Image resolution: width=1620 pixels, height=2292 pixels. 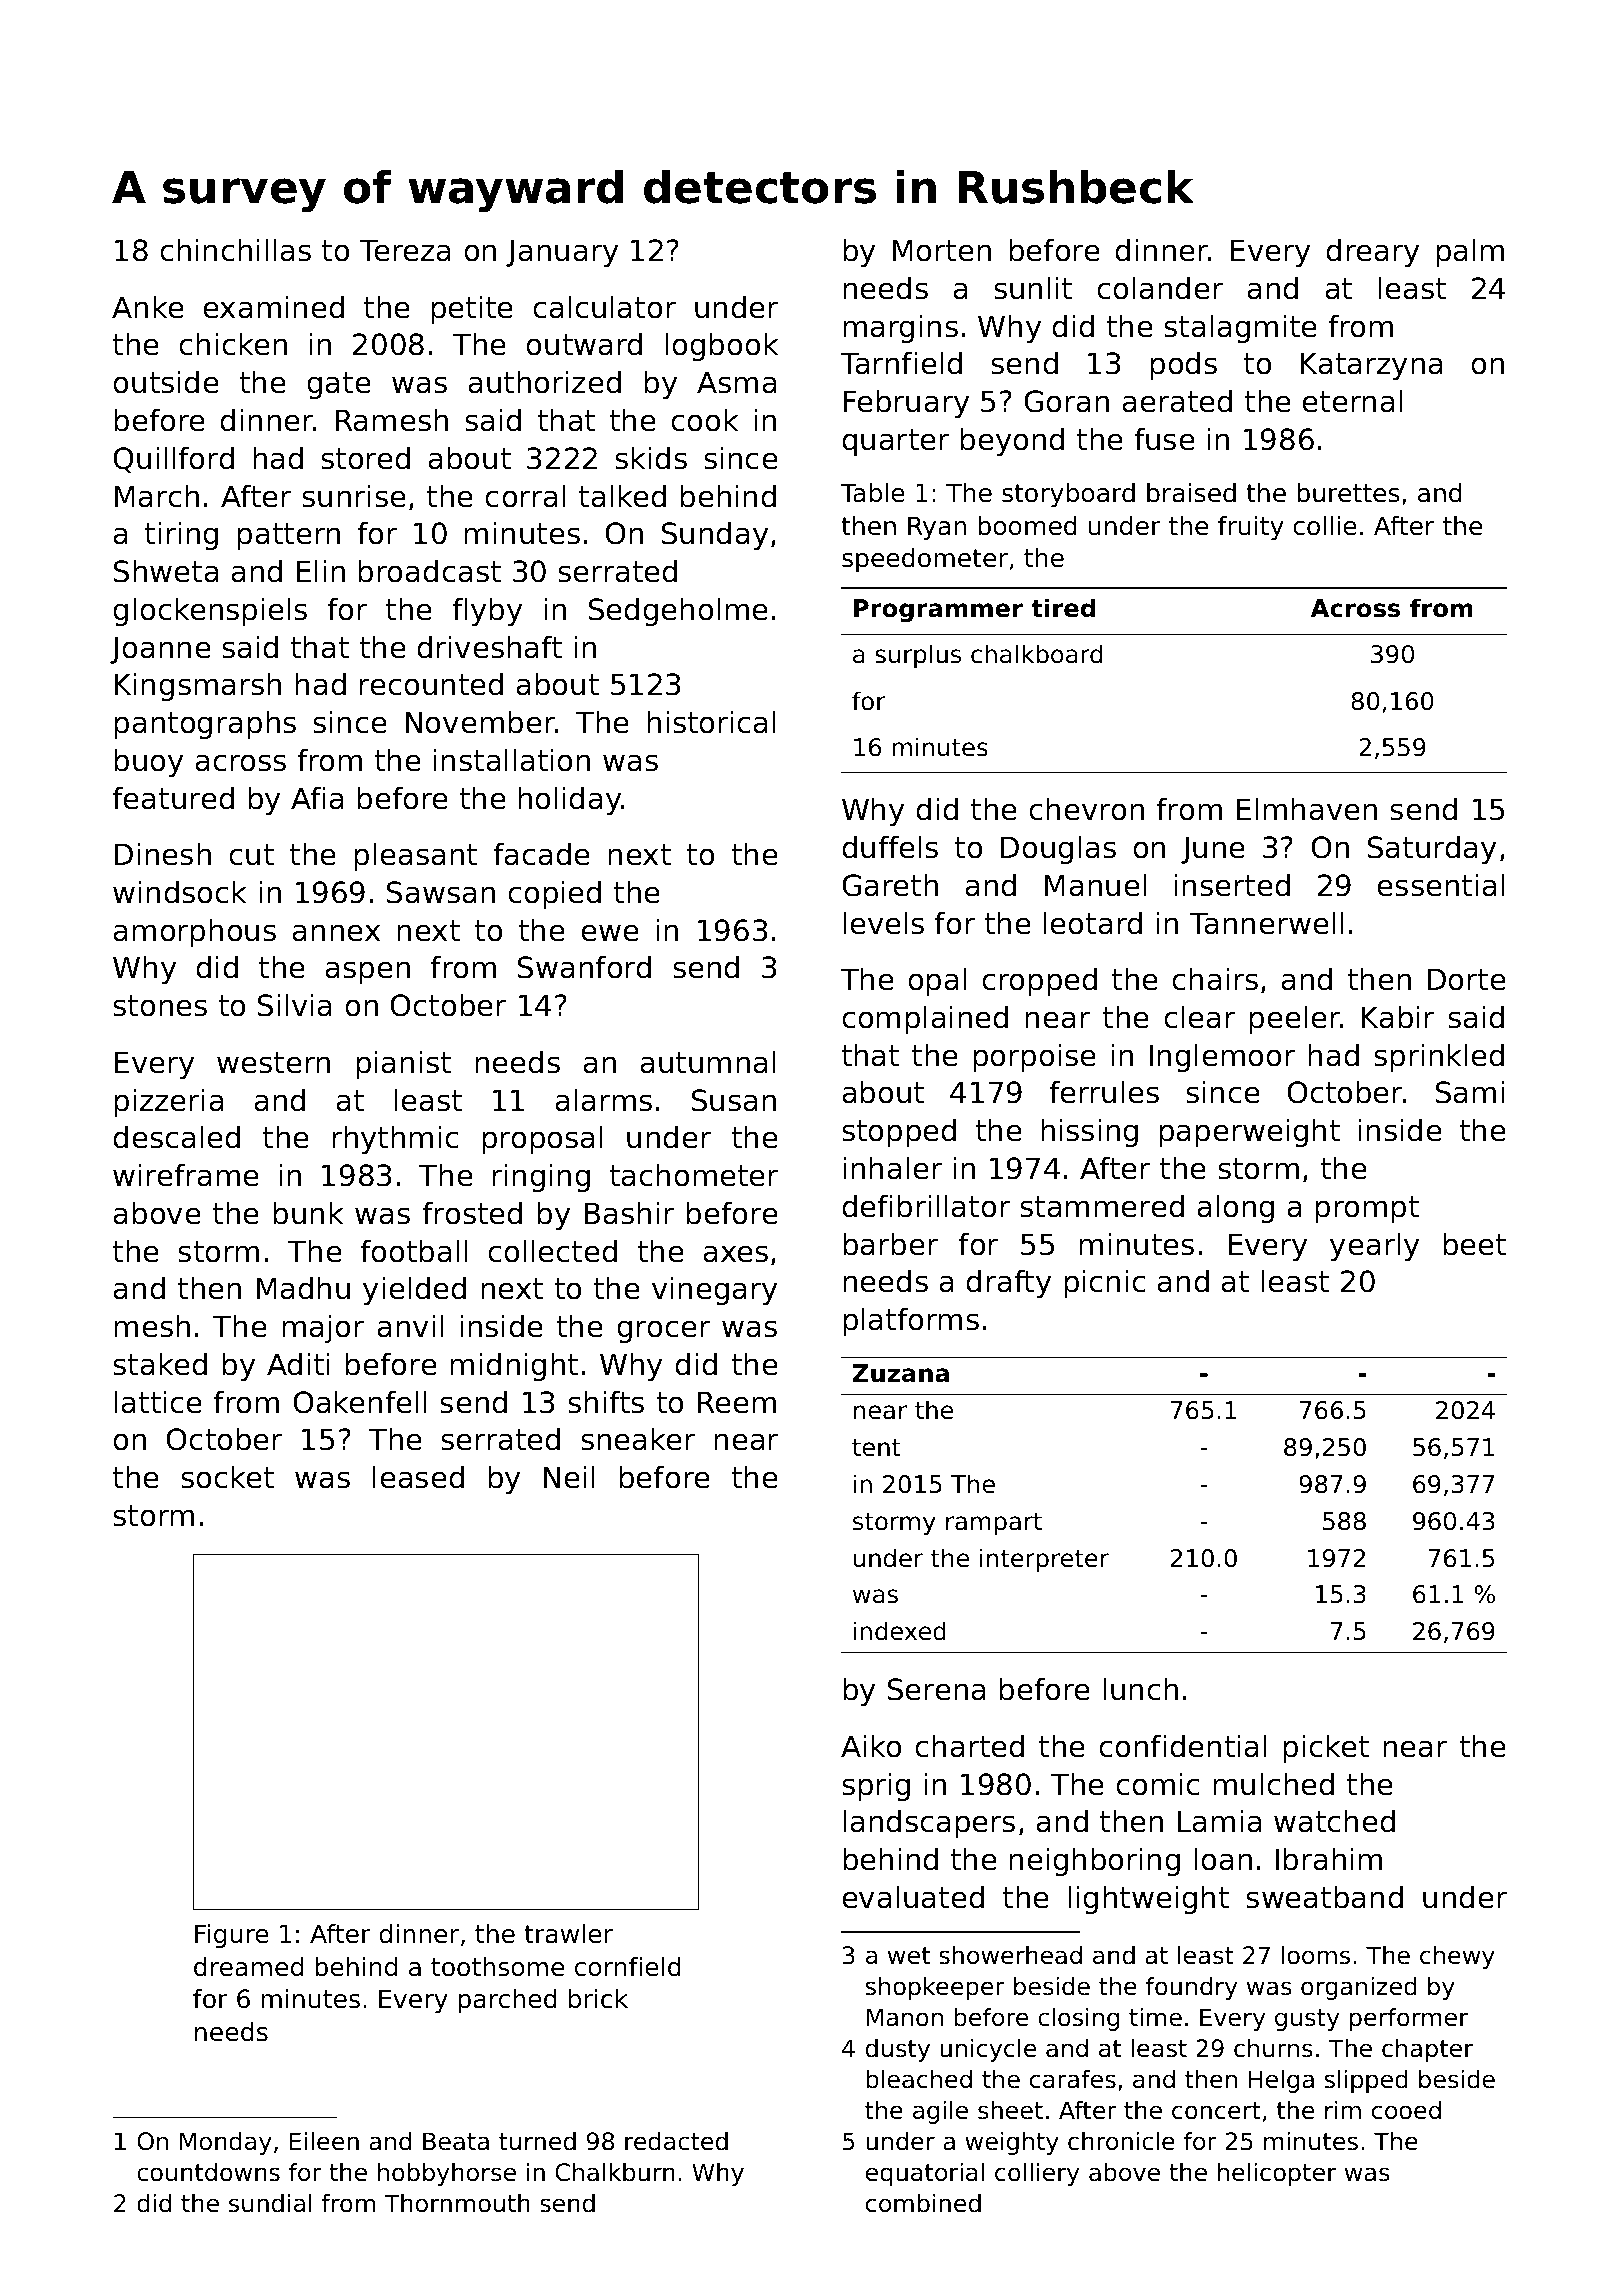 I want to click on gate, so click(x=339, y=385).
